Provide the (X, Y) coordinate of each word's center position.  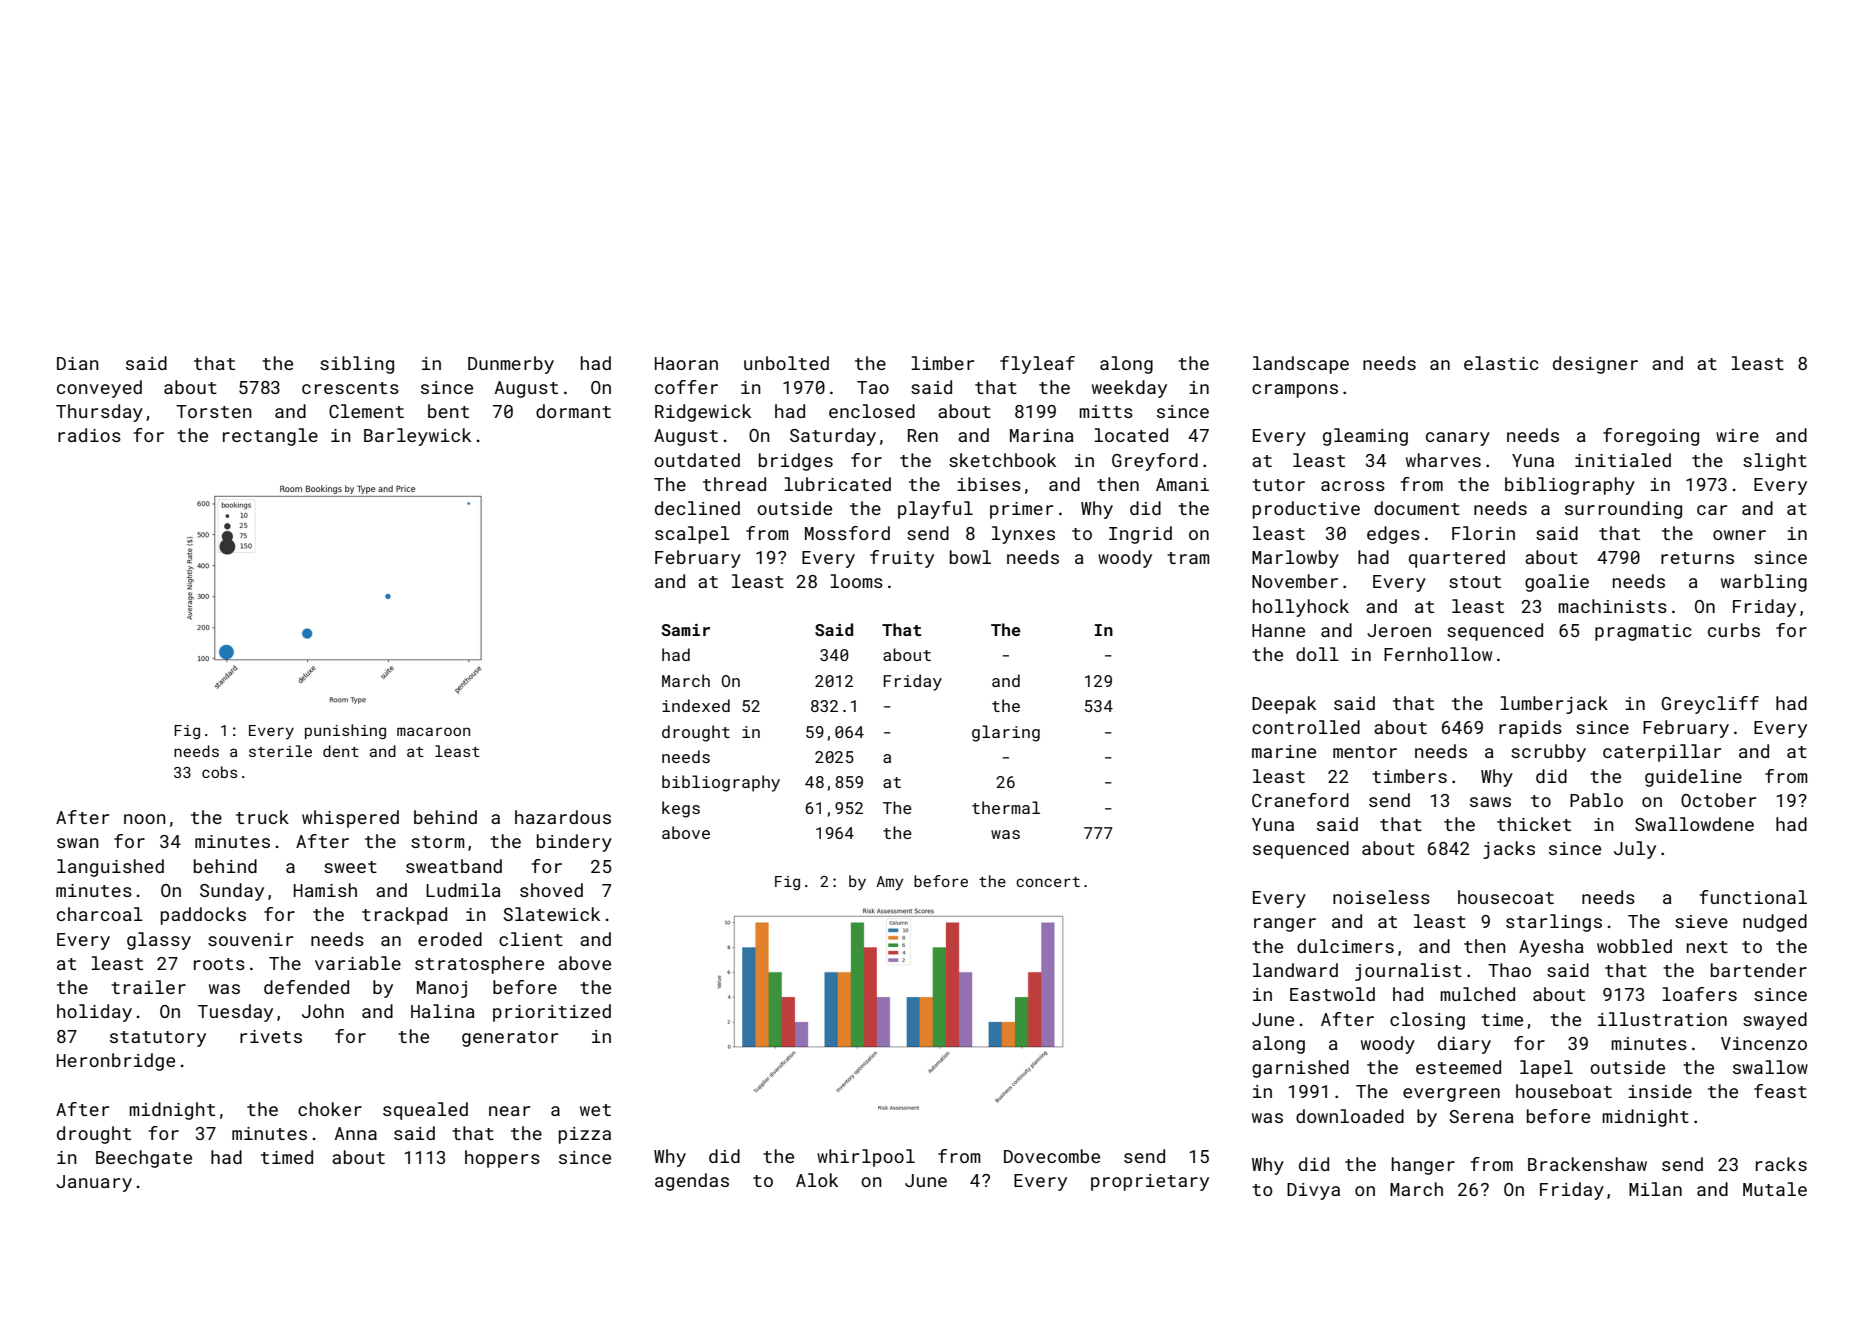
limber (942, 363)
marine (1284, 751)
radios (89, 435)
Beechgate (144, 1159)
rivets (271, 1036)
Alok (817, 1180)
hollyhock (1301, 608)
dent (341, 751)
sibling (357, 365)
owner (1739, 535)
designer (1595, 365)
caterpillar (1662, 753)
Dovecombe (1052, 1156)
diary (1464, 1045)
